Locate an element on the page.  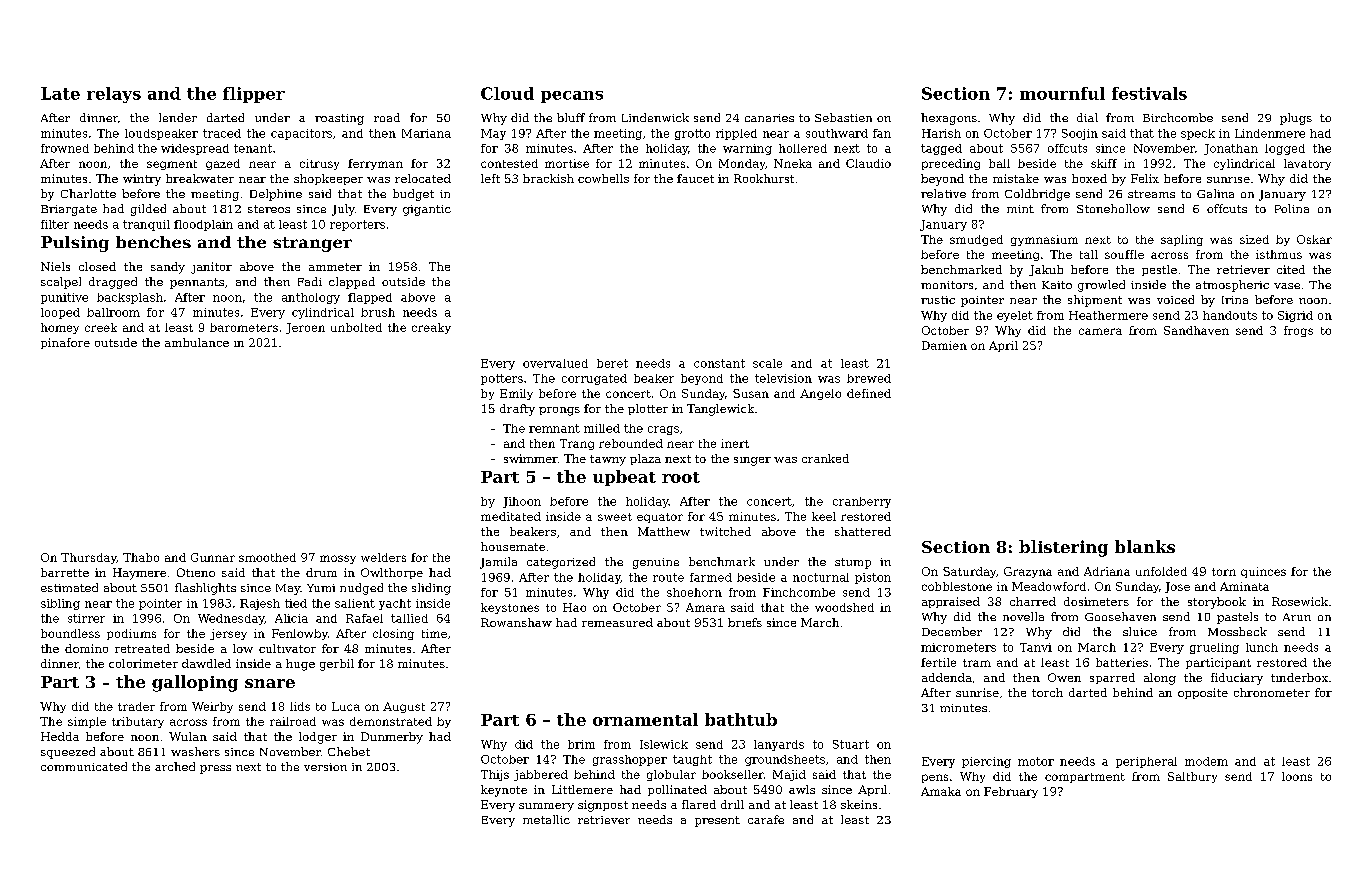
cowbells is located at coordinates (603, 178).
